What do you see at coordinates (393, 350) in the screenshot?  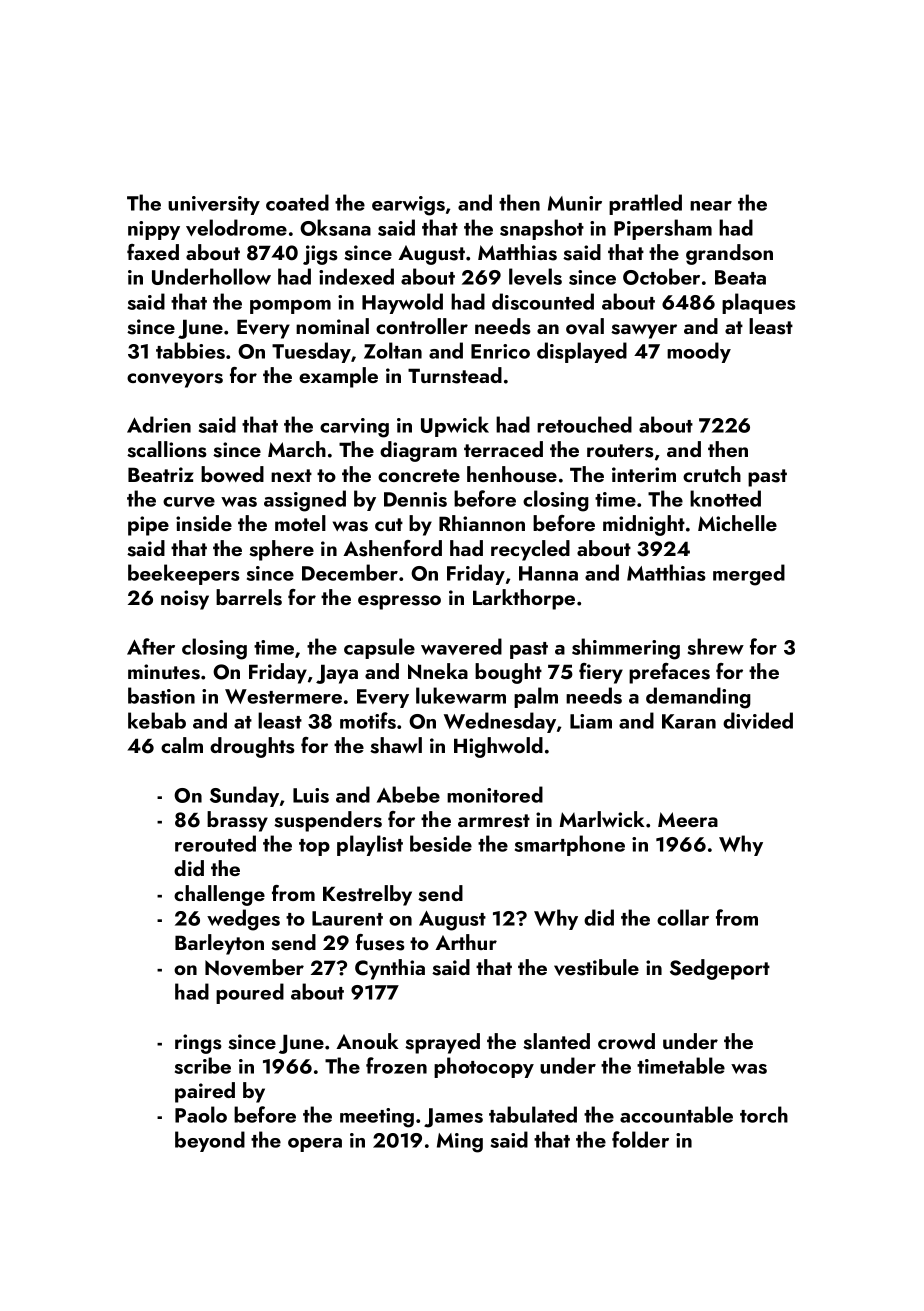 I see `Zoltan` at bounding box center [393, 350].
